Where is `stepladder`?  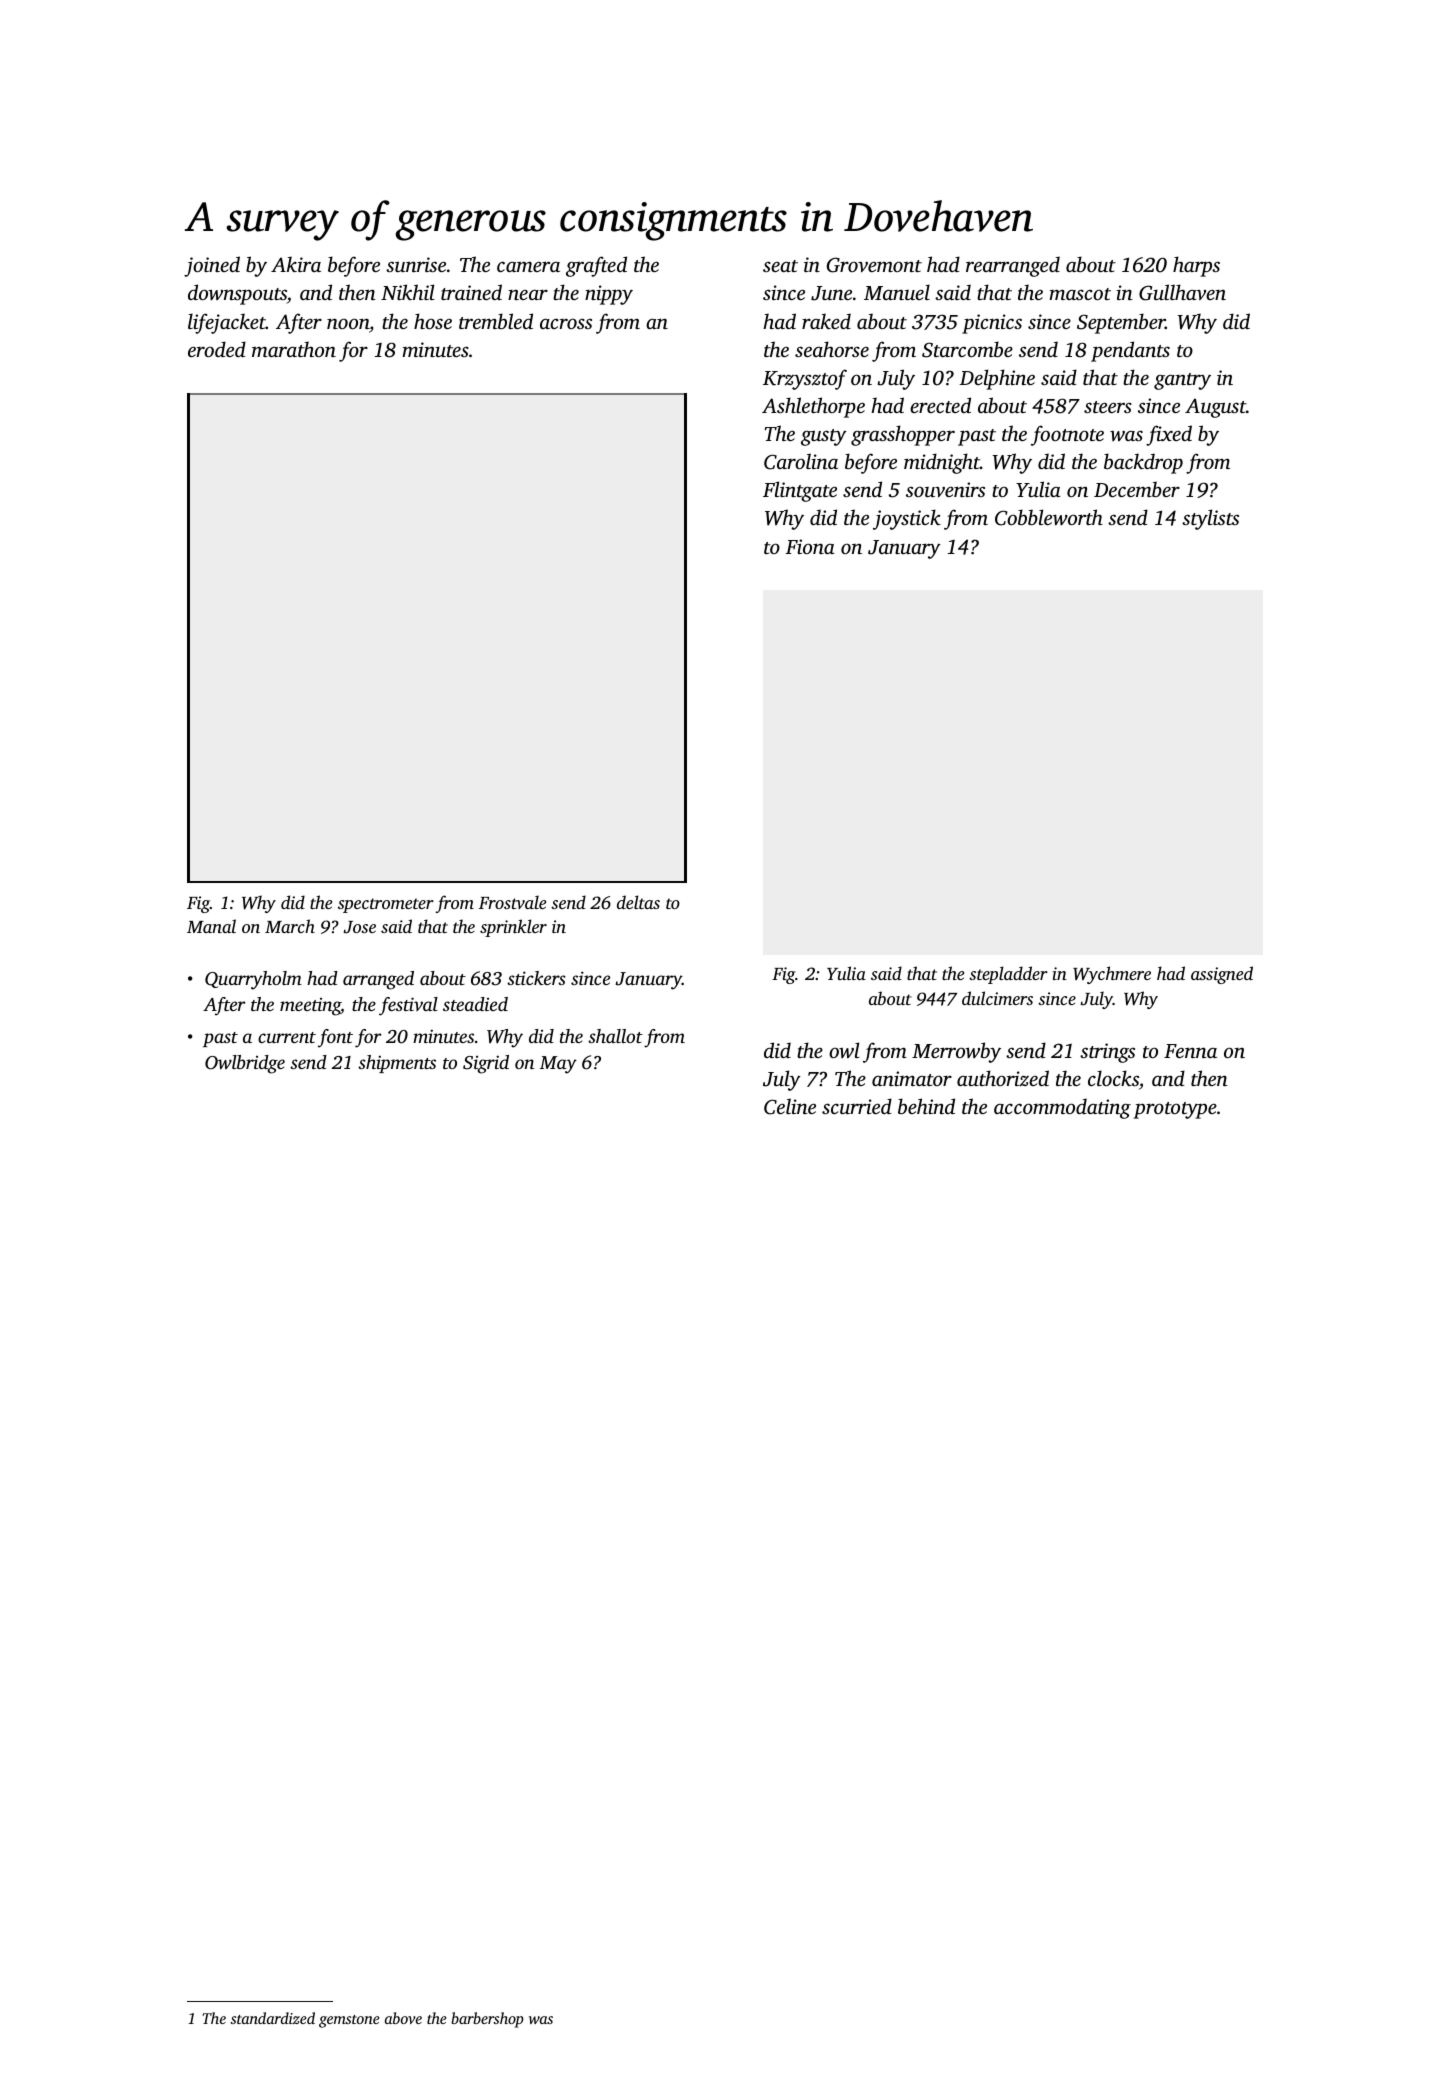 stepladder is located at coordinates (1008, 975).
